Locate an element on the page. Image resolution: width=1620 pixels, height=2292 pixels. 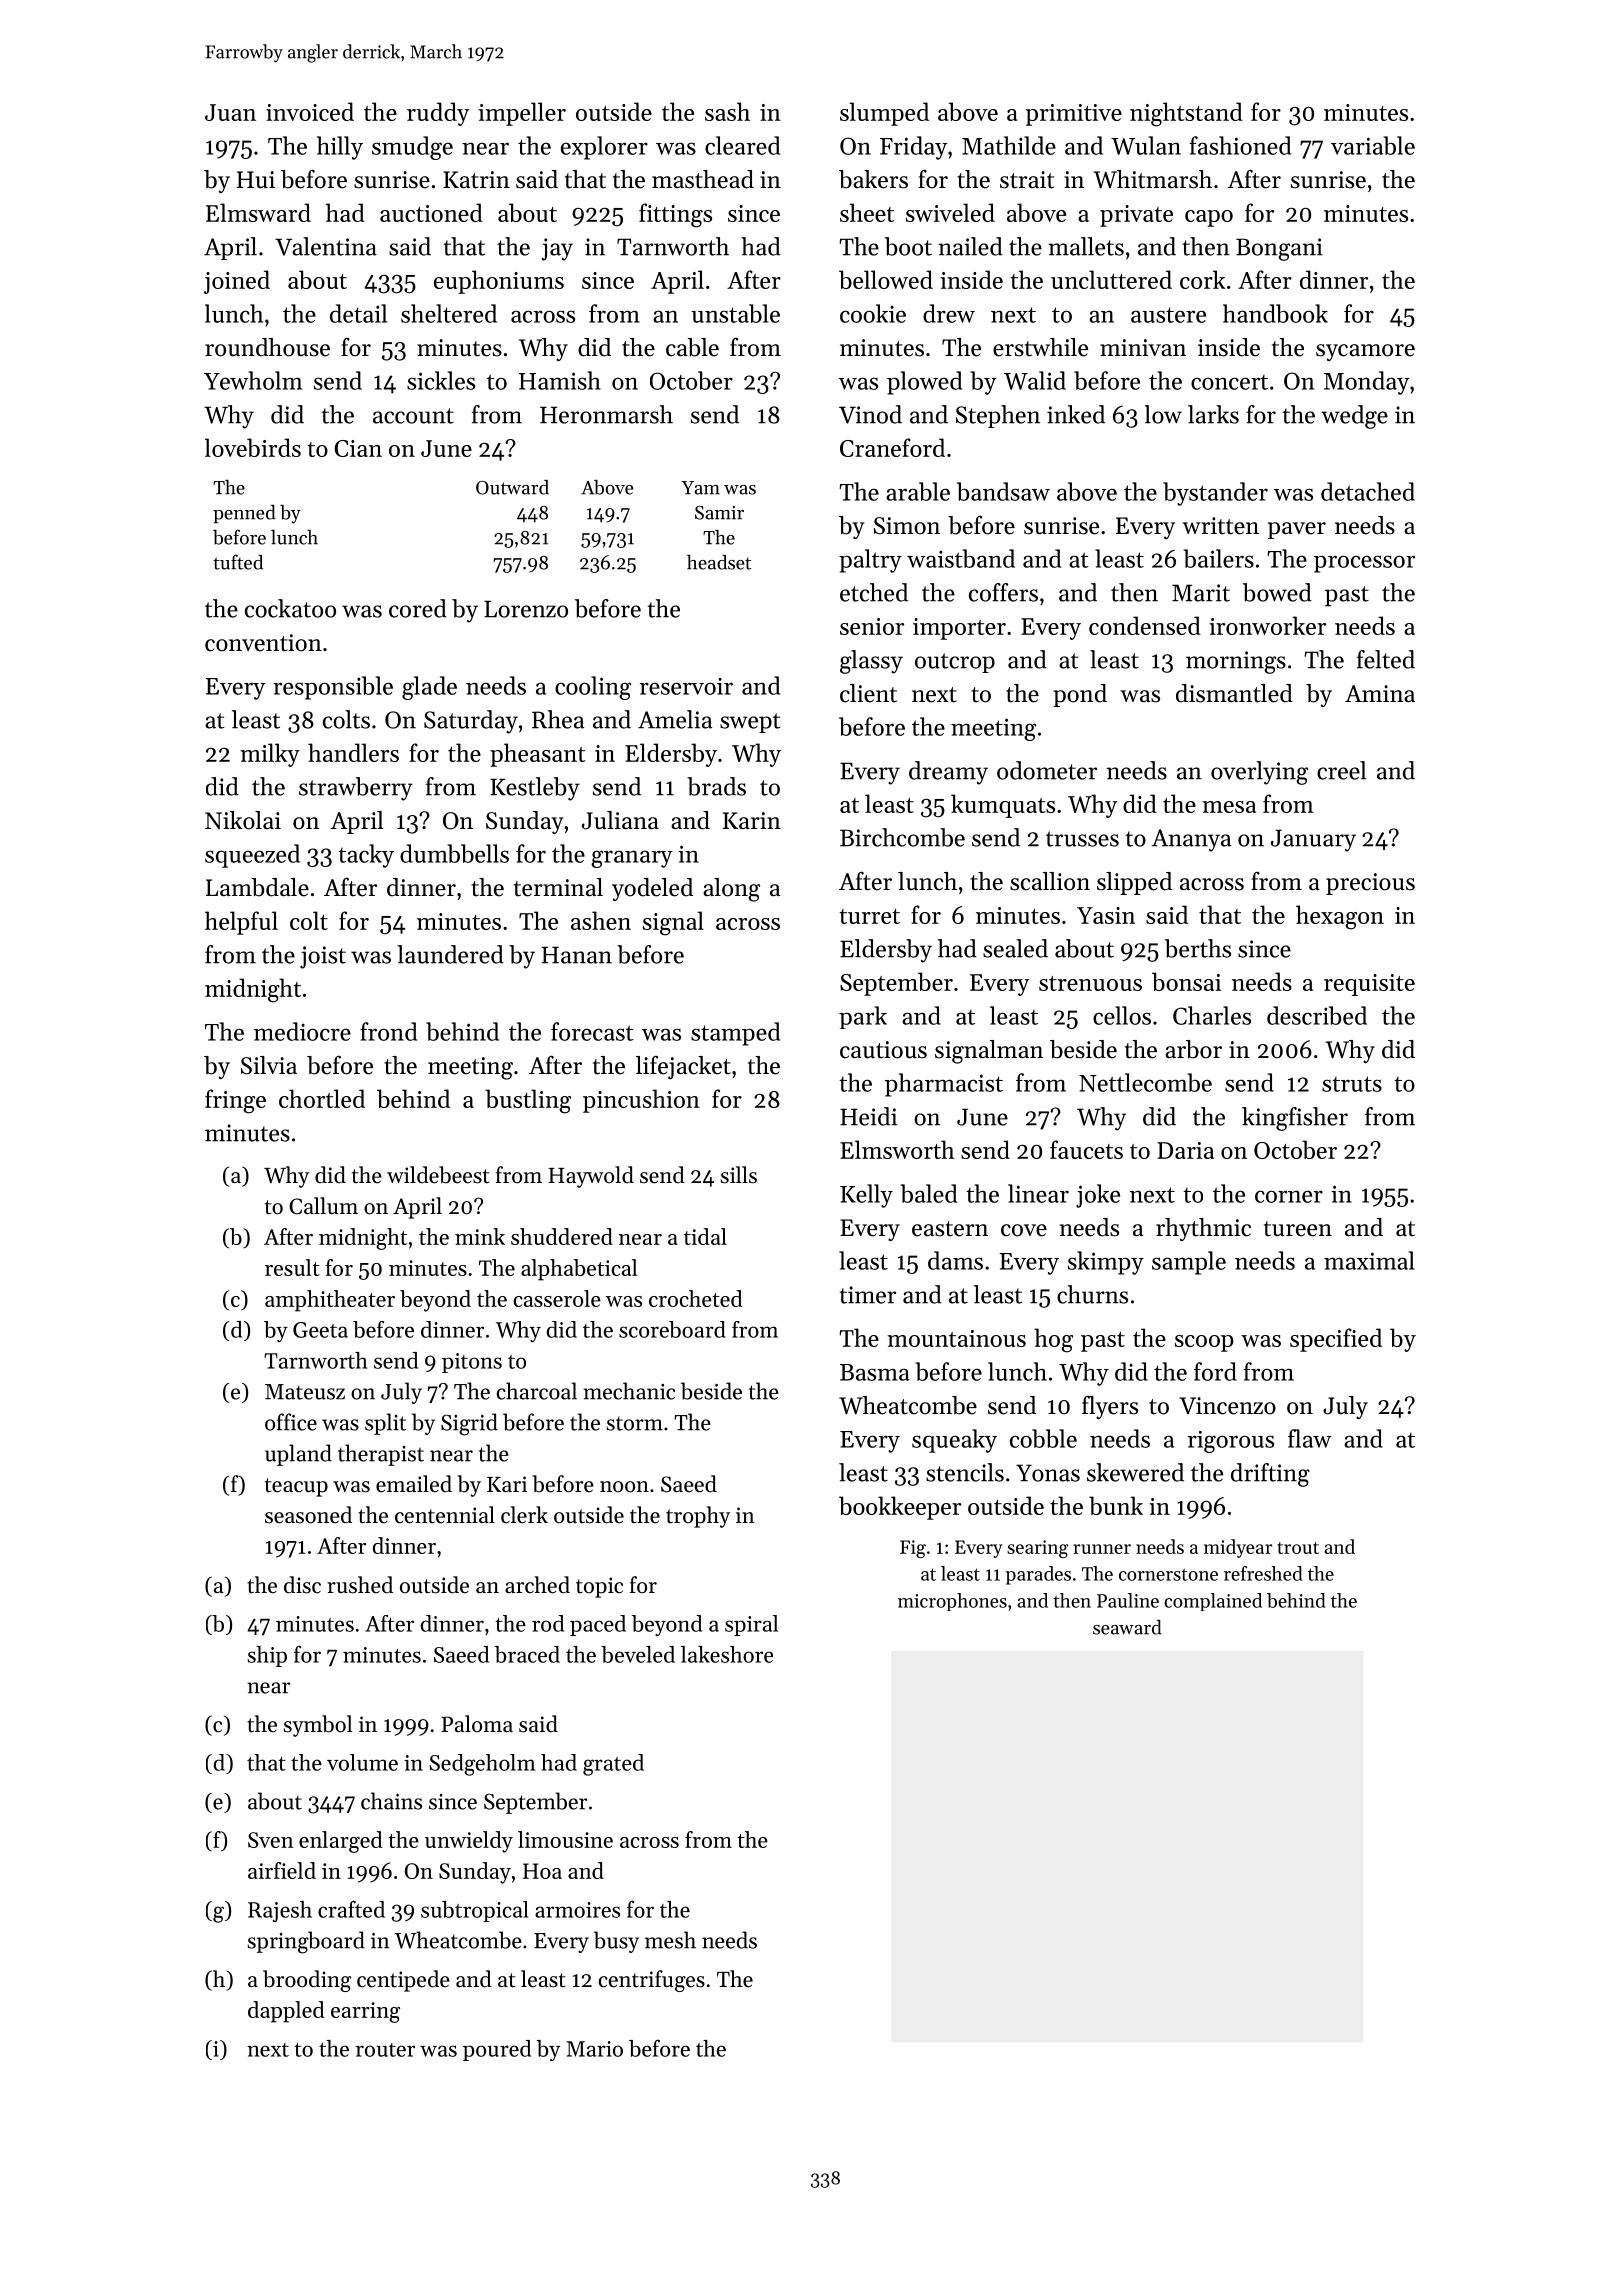
laundered is located at coordinates (450, 954).
